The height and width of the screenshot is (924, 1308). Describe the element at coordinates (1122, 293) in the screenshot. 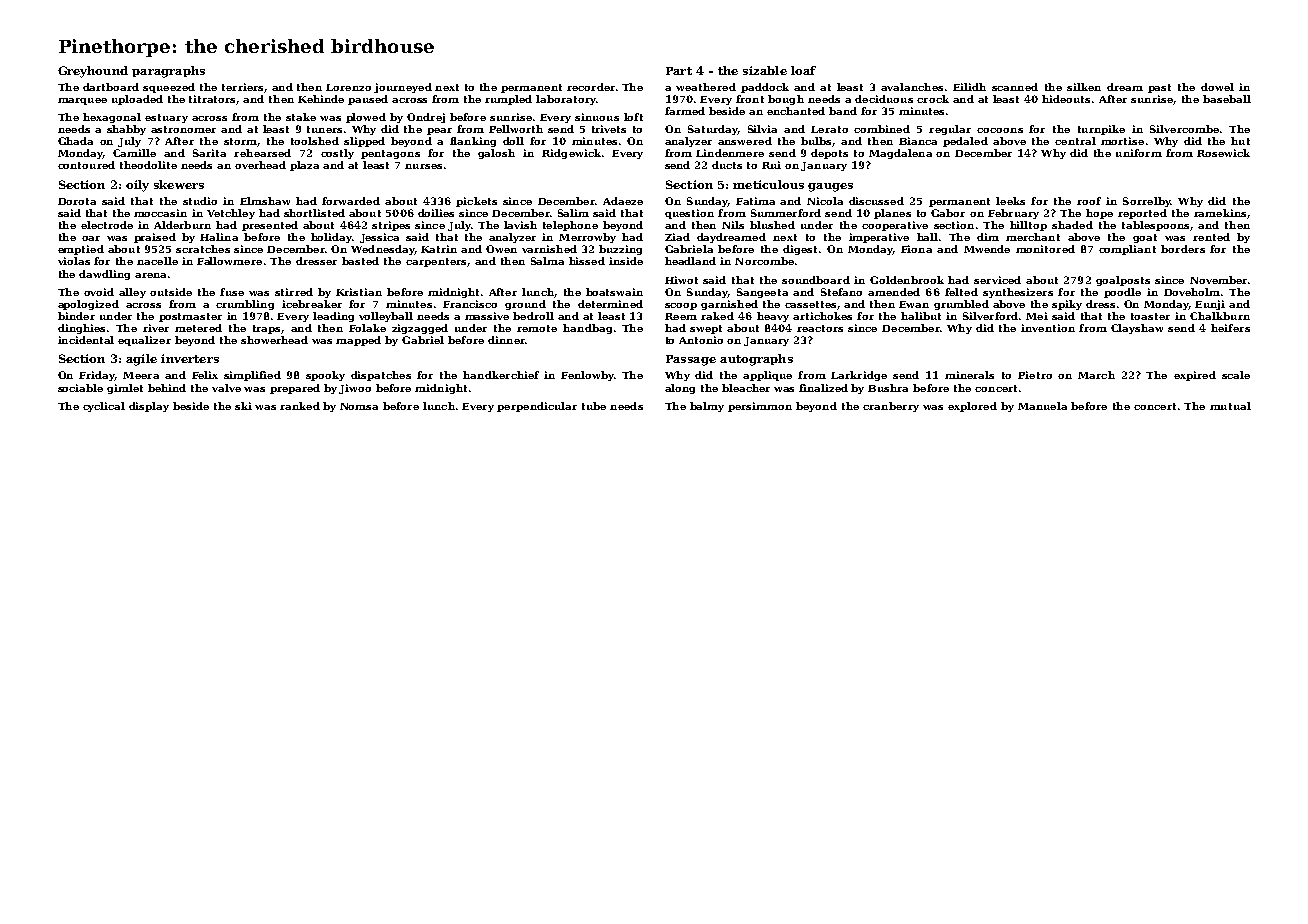

I see `poodle` at that location.
